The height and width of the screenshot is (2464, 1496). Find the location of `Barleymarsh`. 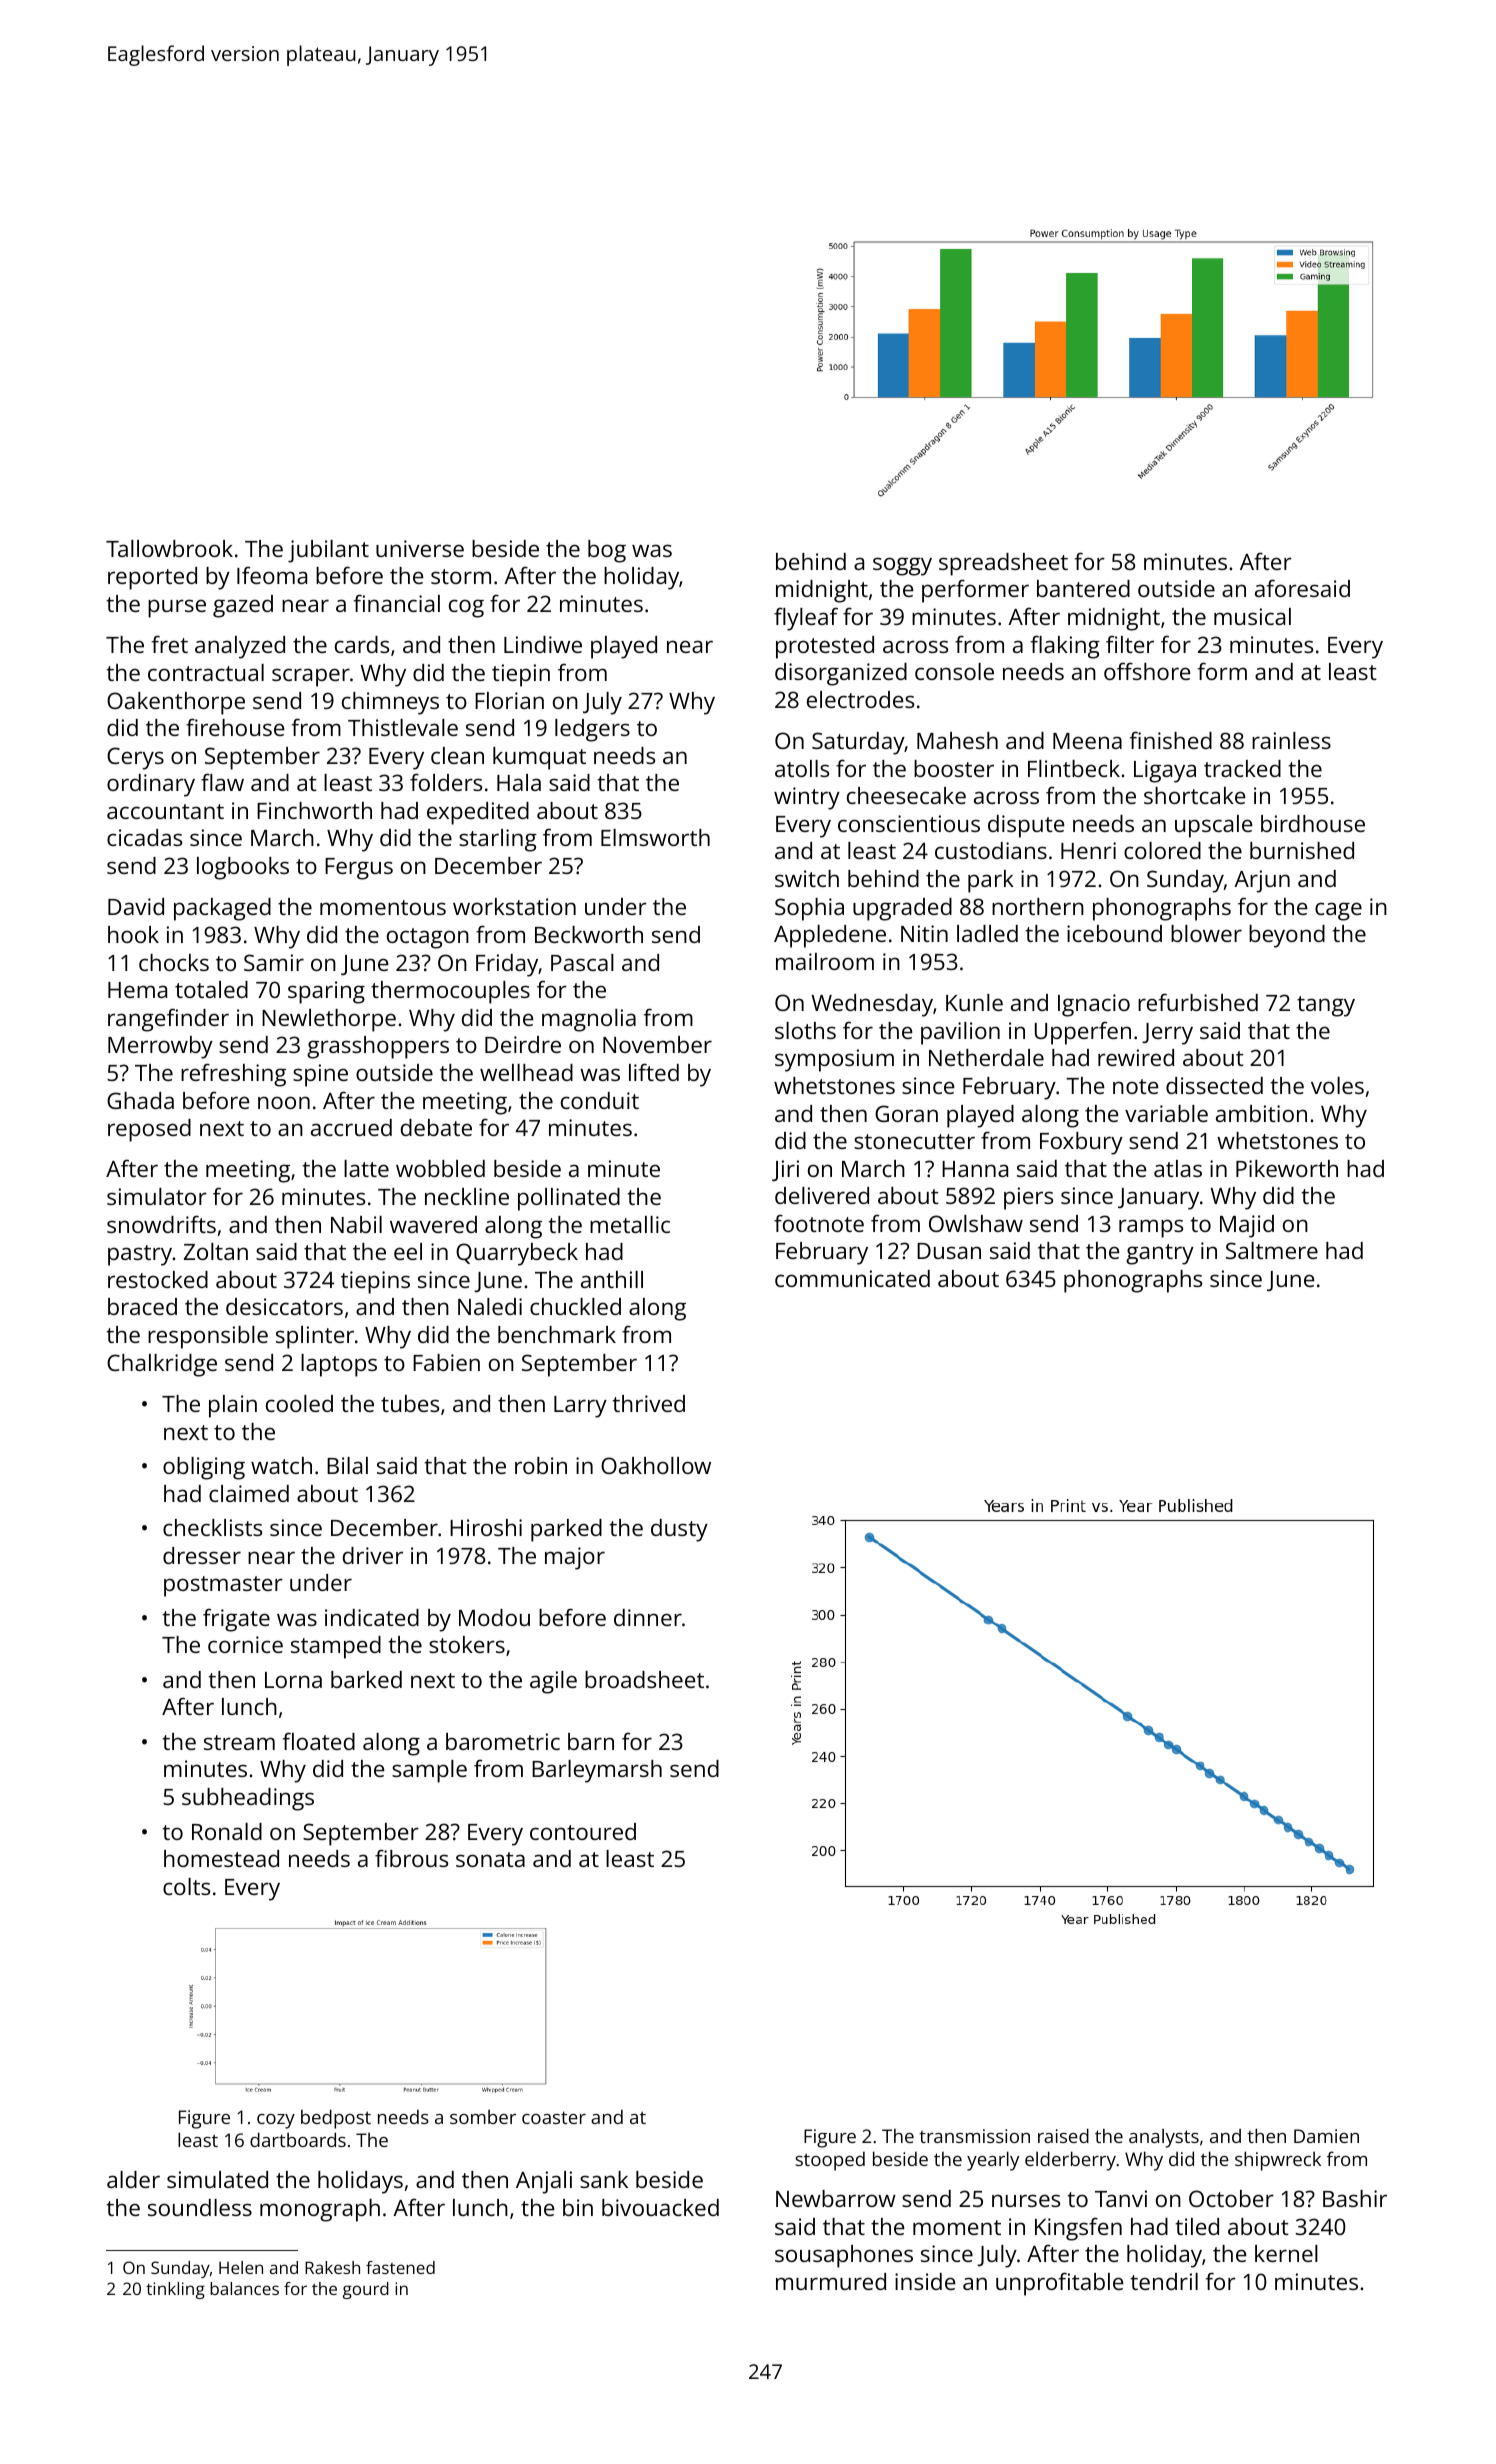

Barleymarsh is located at coordinates (597, 1771).
